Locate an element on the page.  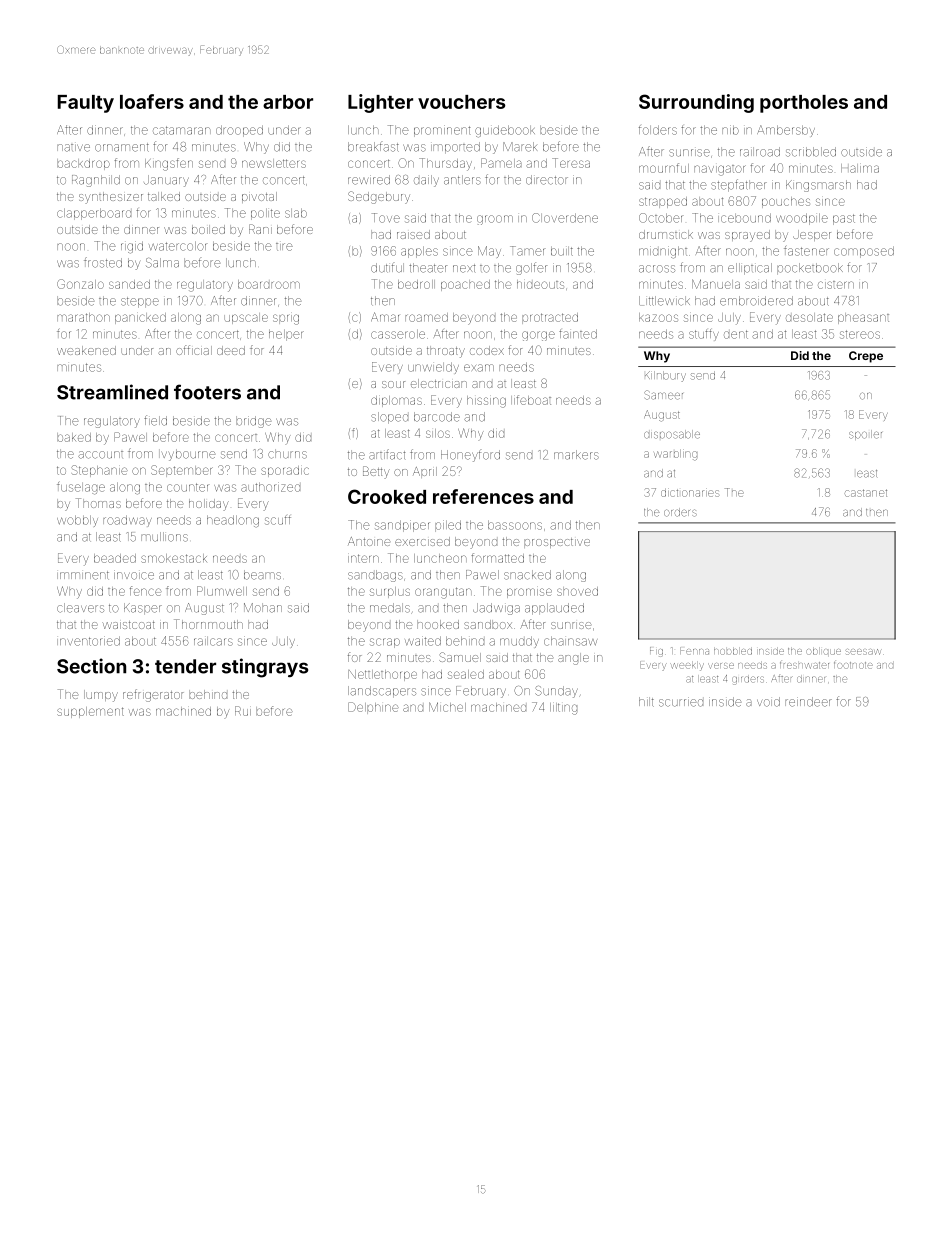
castanet is located at coordinates (866, 493).
